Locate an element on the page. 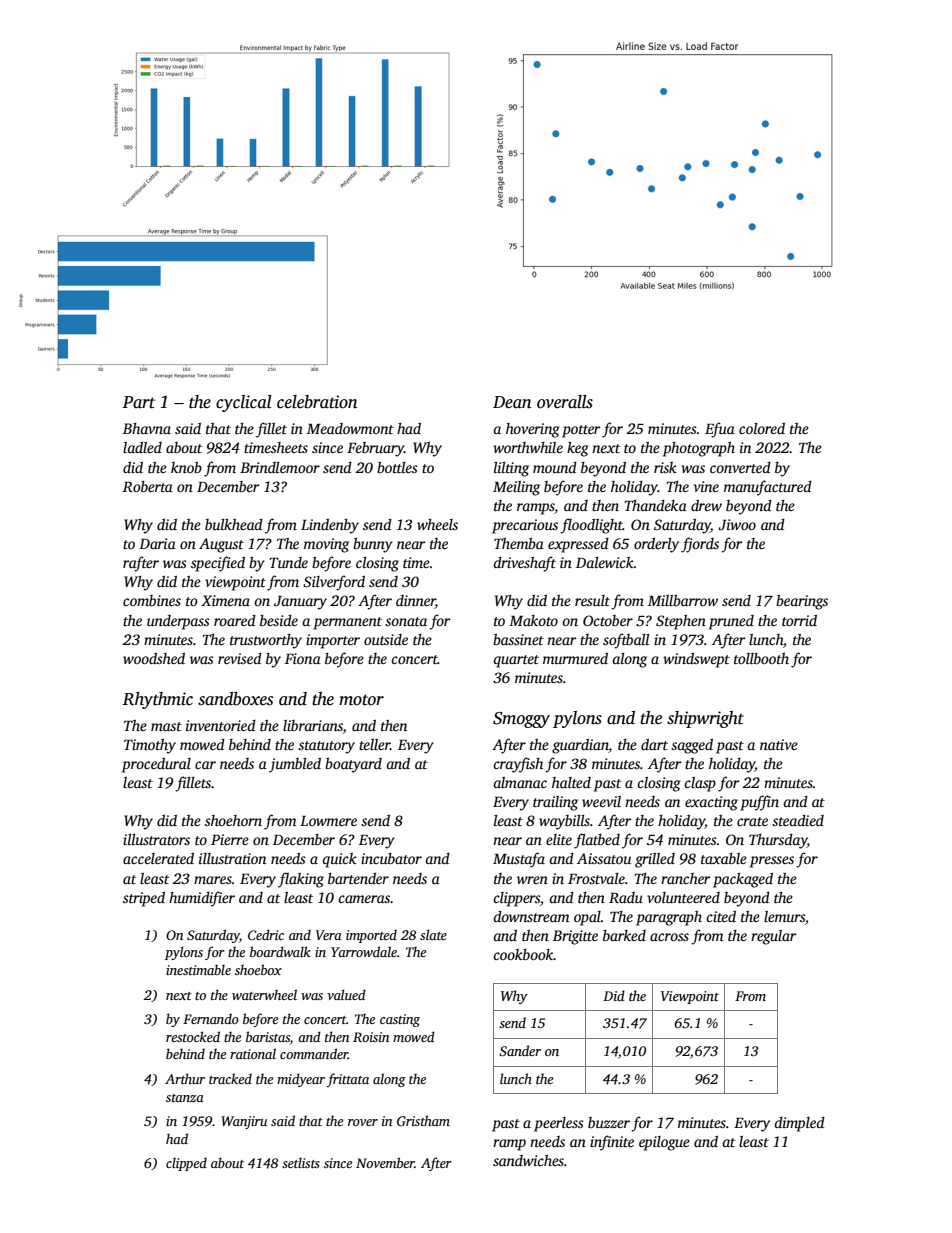 The height and width of the document is (1233, 952). photograph is located at coordinates (699, 449).
